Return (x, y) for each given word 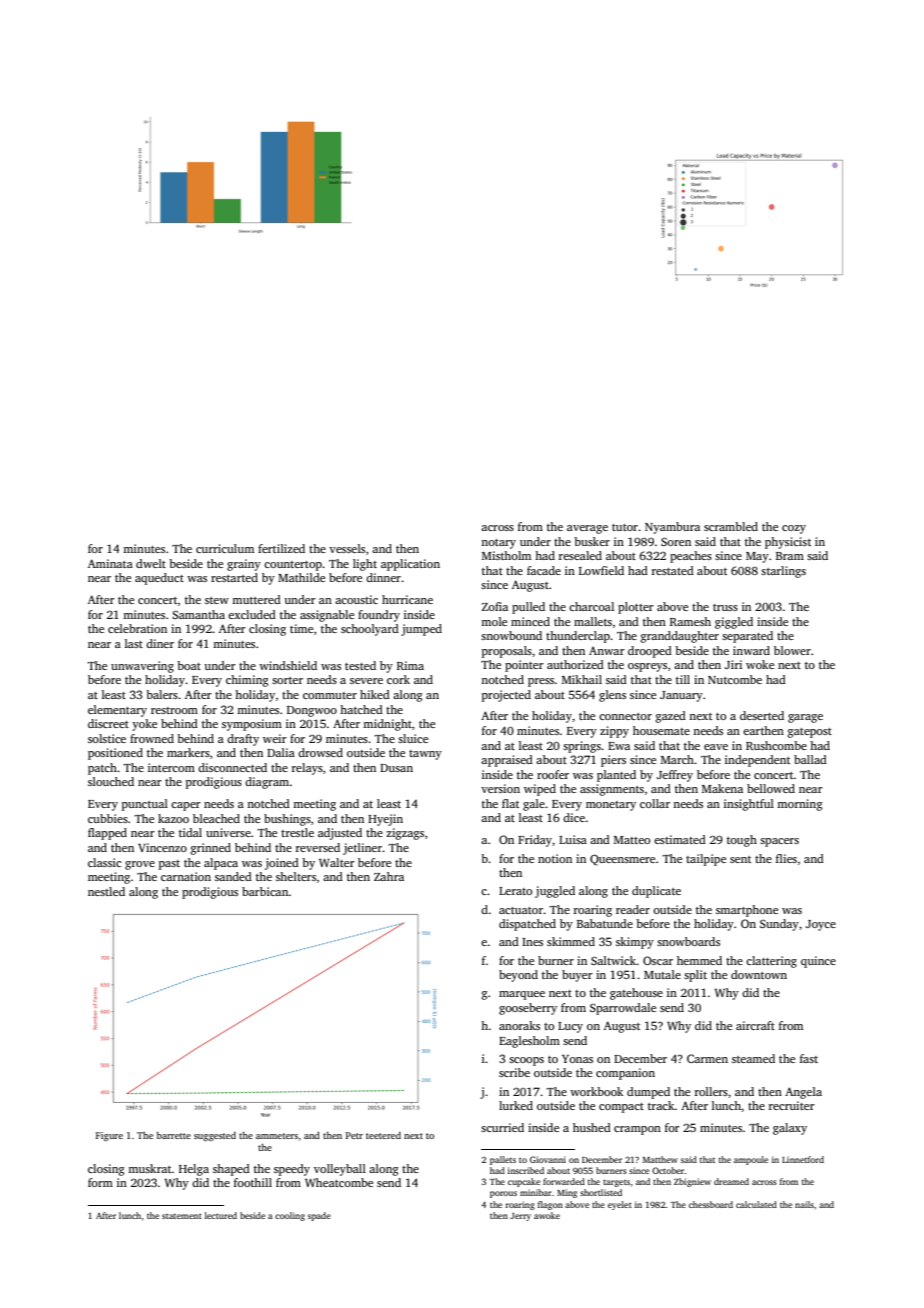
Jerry (520, 1217)
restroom (174, 710)
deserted (762, 715)
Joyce (821, 925)
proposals (507, 652)
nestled (106, 891)
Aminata (110, 563)
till (683, 679)
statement (182, 1216)
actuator (521, 910)
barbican (265, 891)
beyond (518, 976)
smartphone (747, 911)
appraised (507, 761)
